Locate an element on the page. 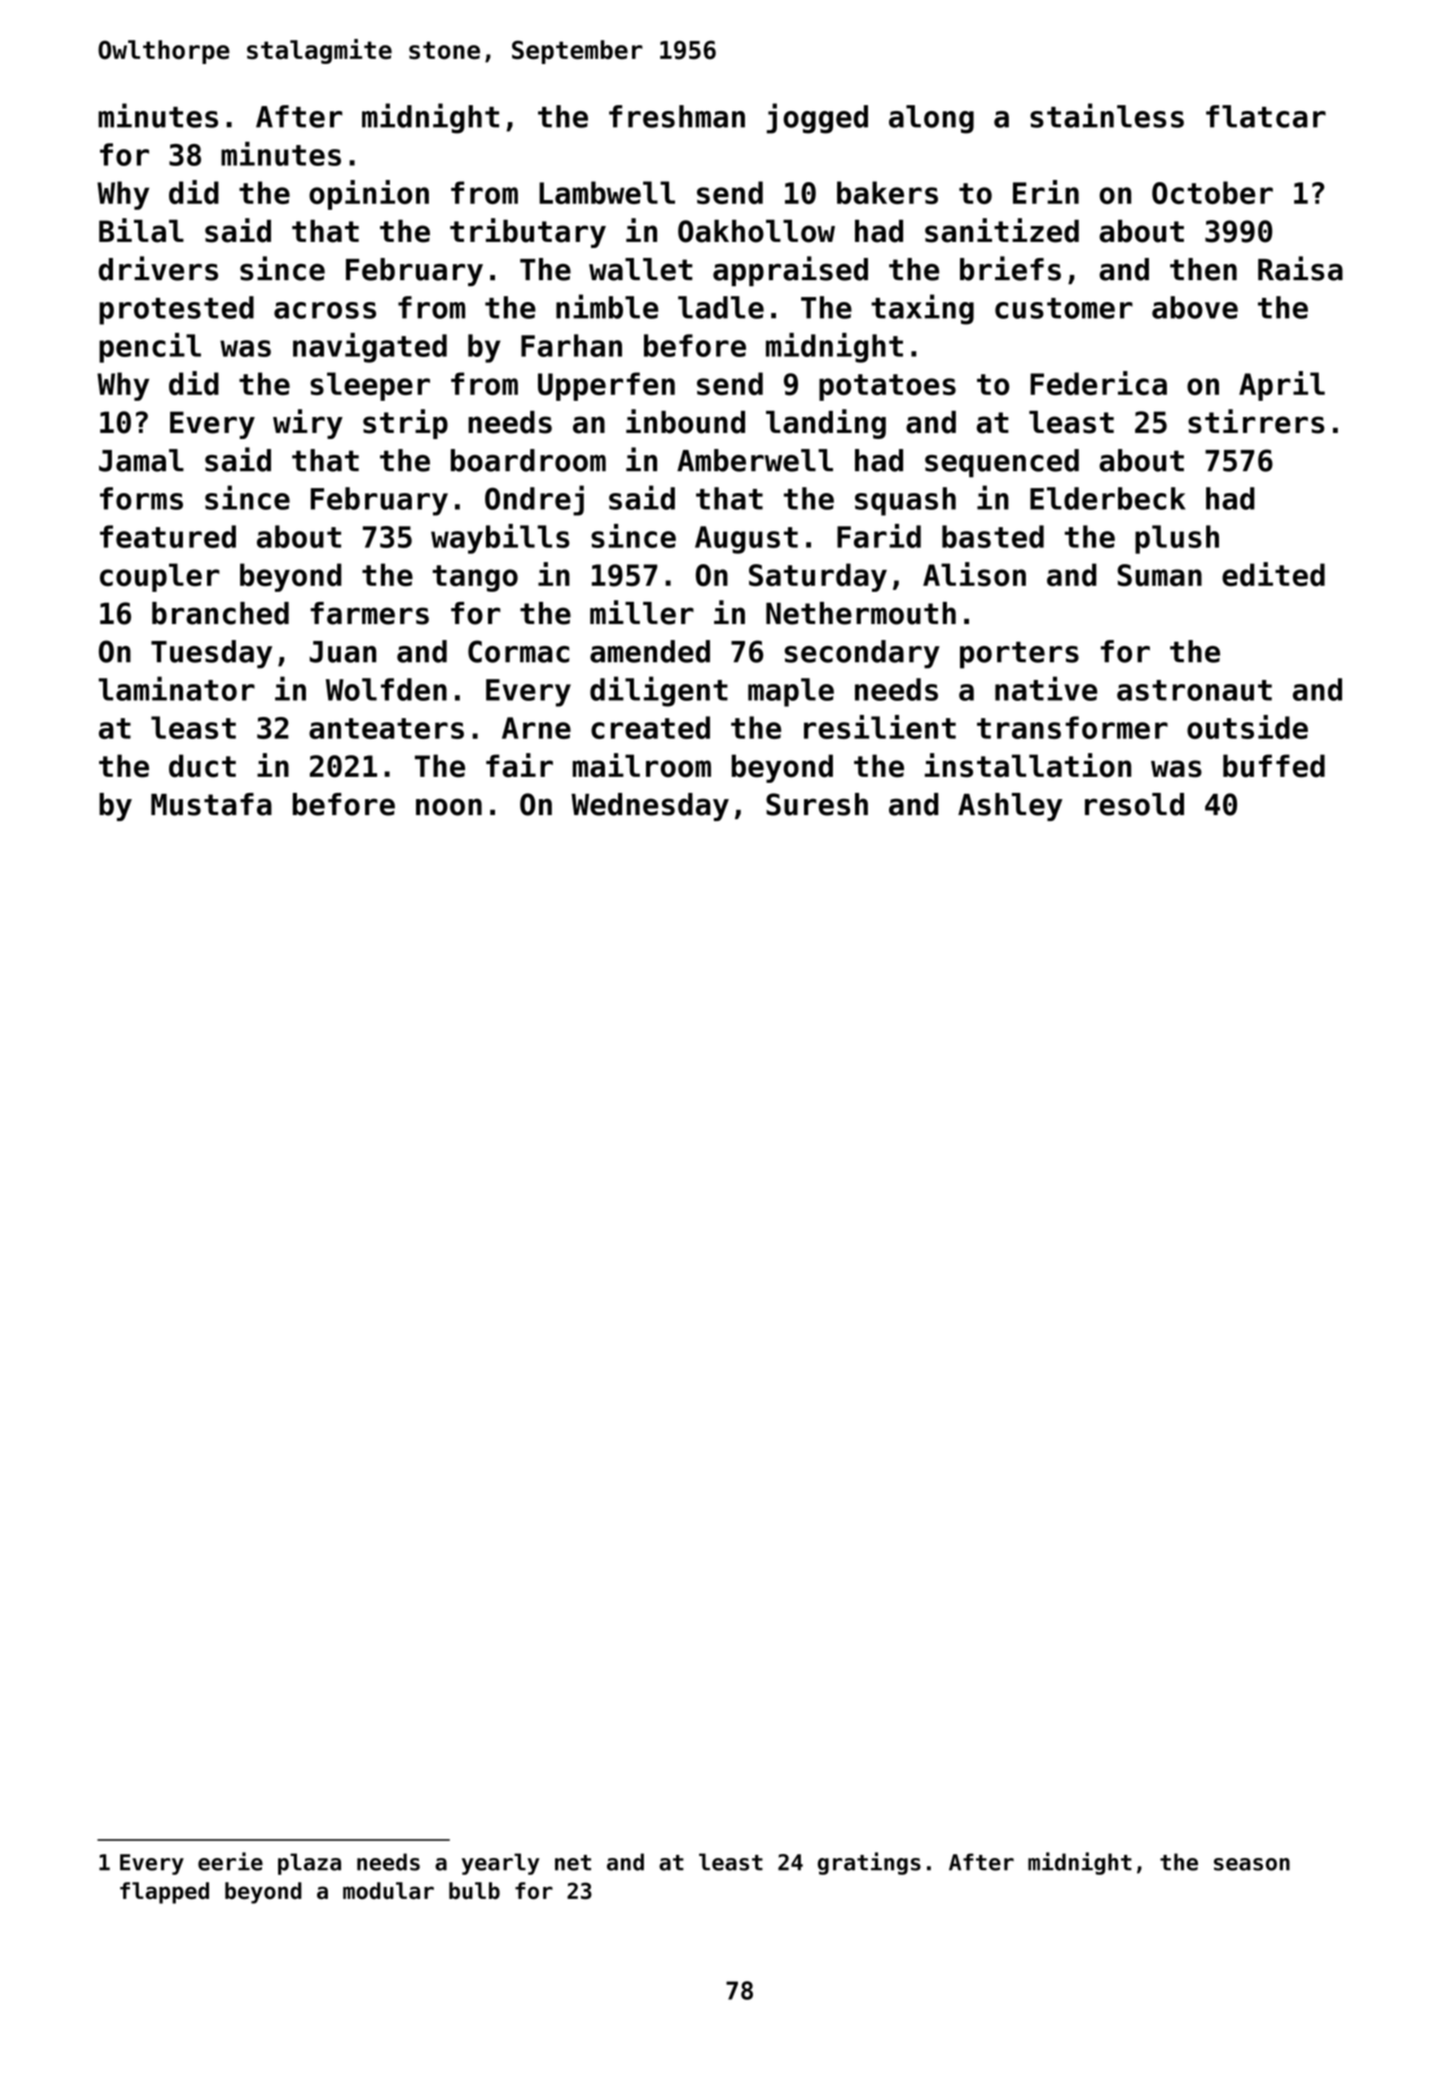 The height and width of the page is (2100, 1450). Ashley is located at coordinates (1010, 807).
